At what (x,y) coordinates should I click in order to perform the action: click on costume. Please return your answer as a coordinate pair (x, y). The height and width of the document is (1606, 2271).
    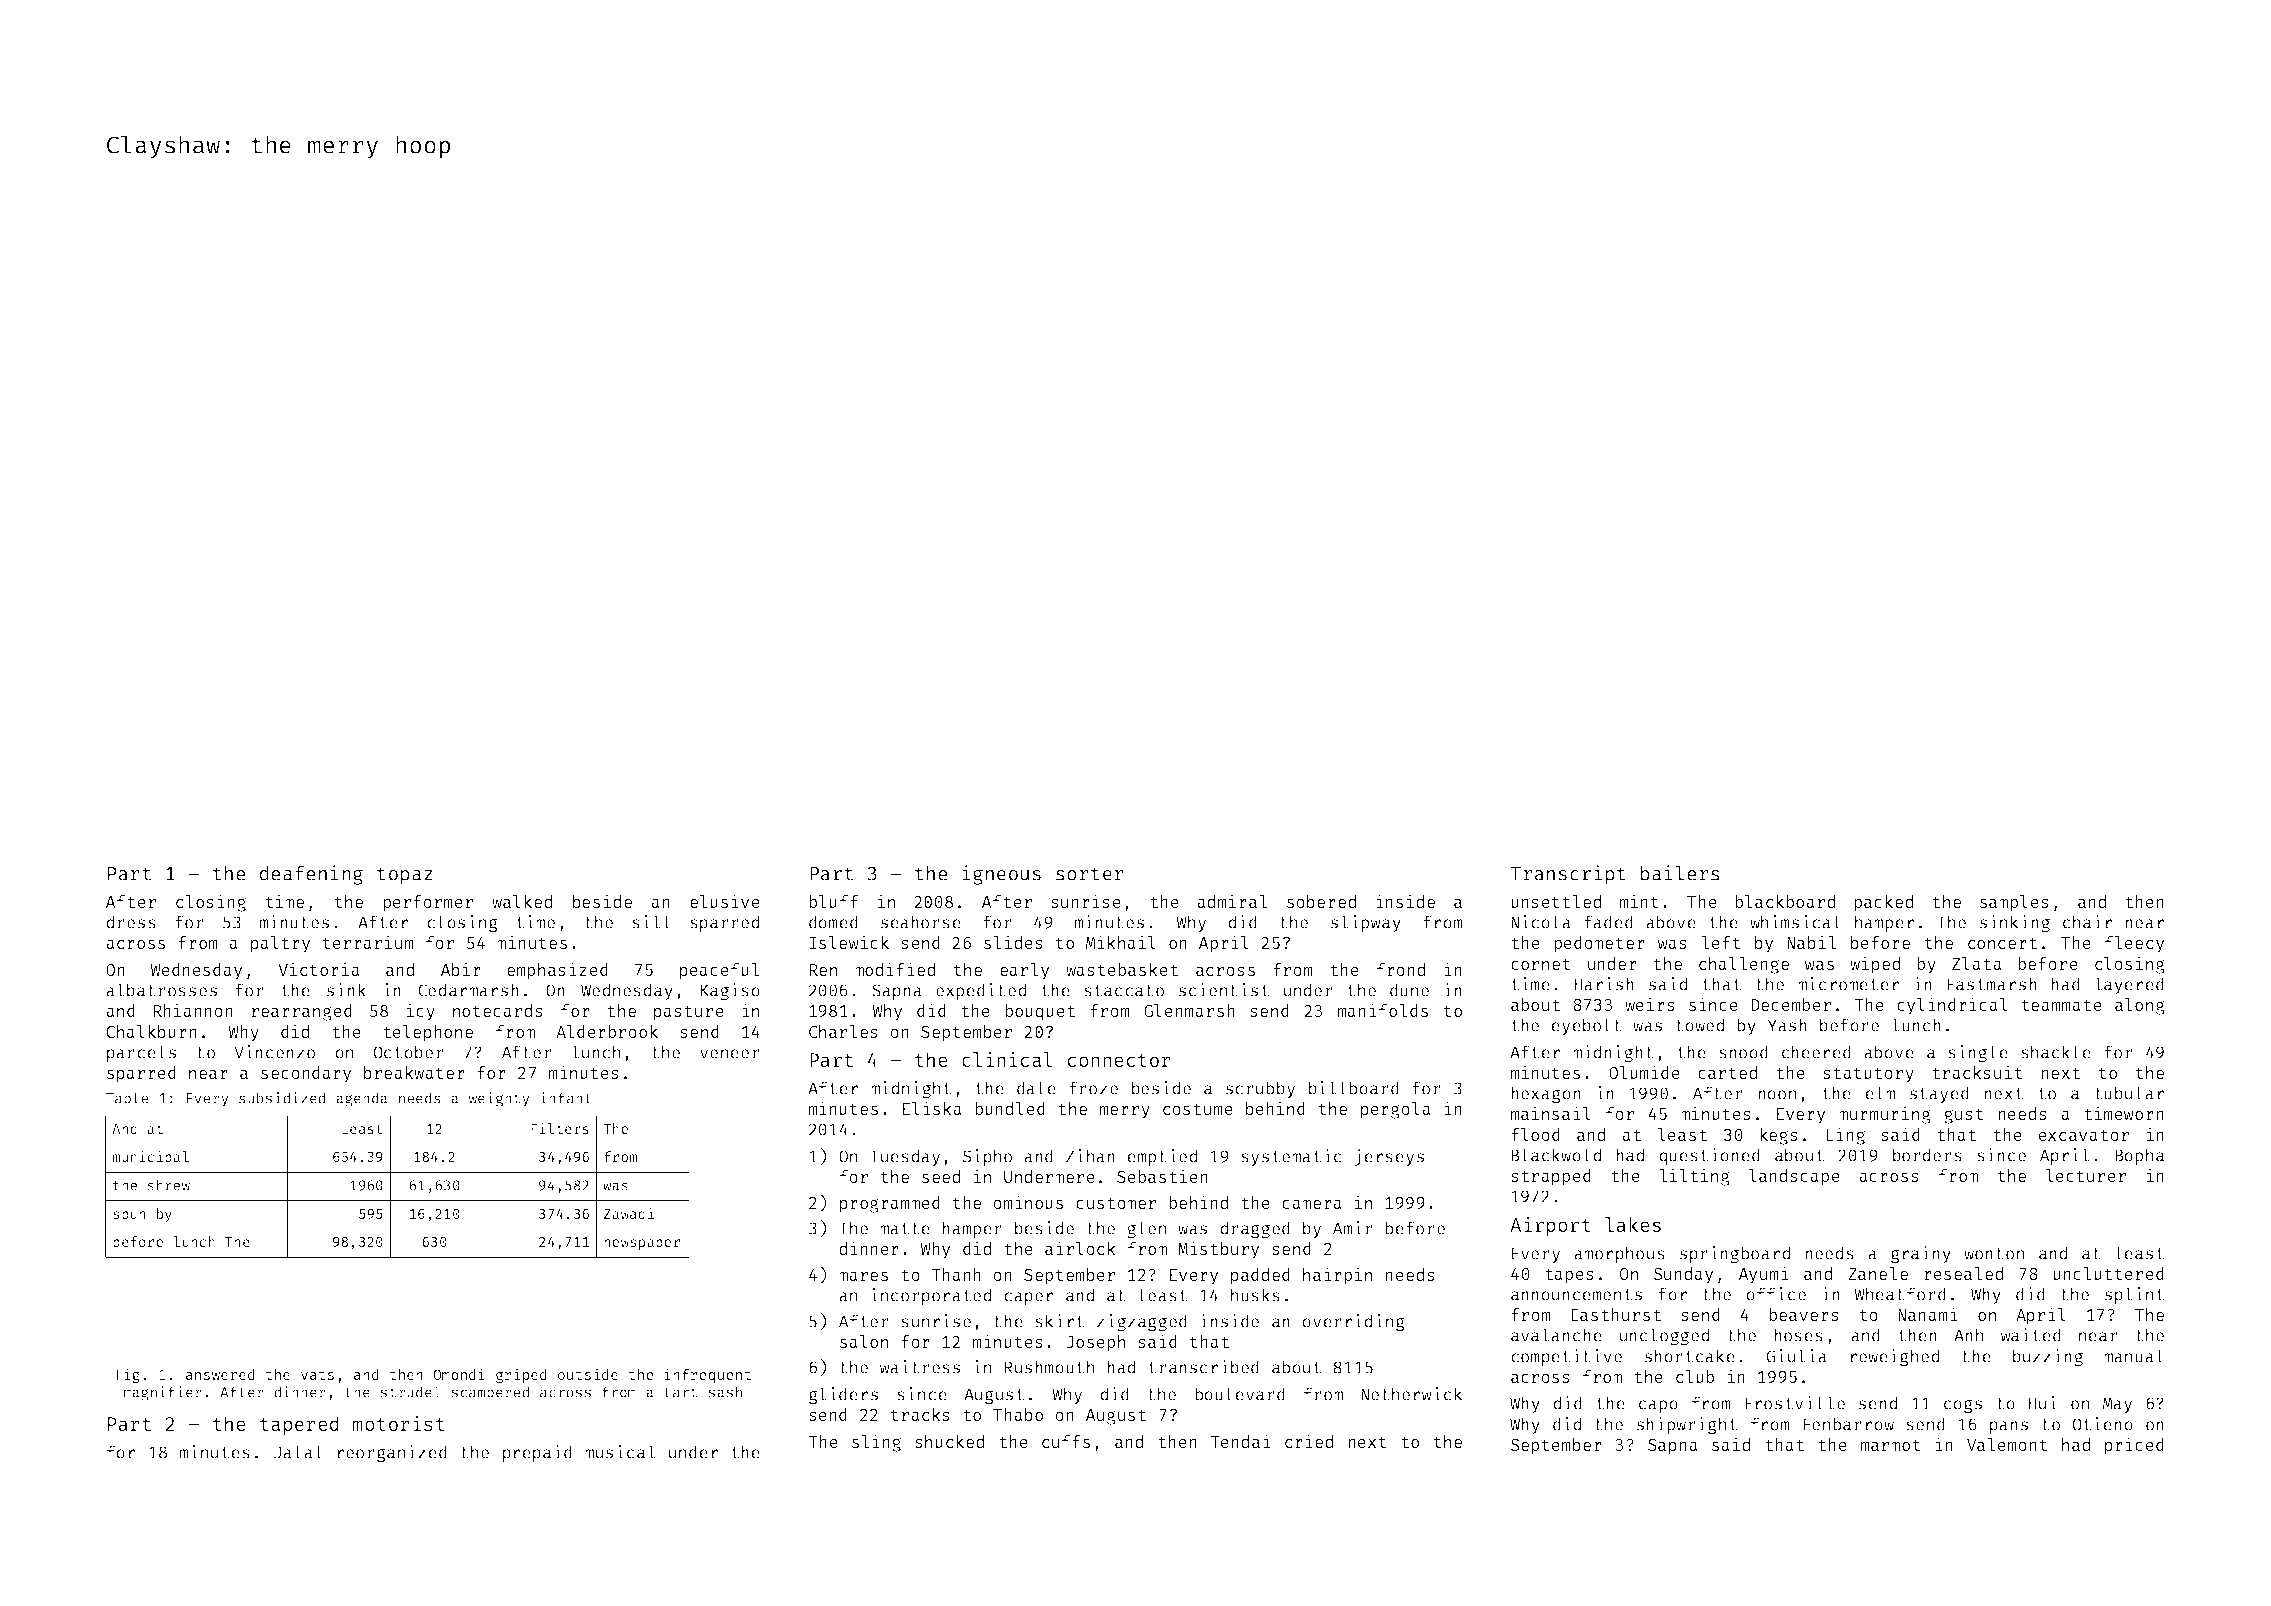
    Looking at the image, I should click on (1198, 1109).
